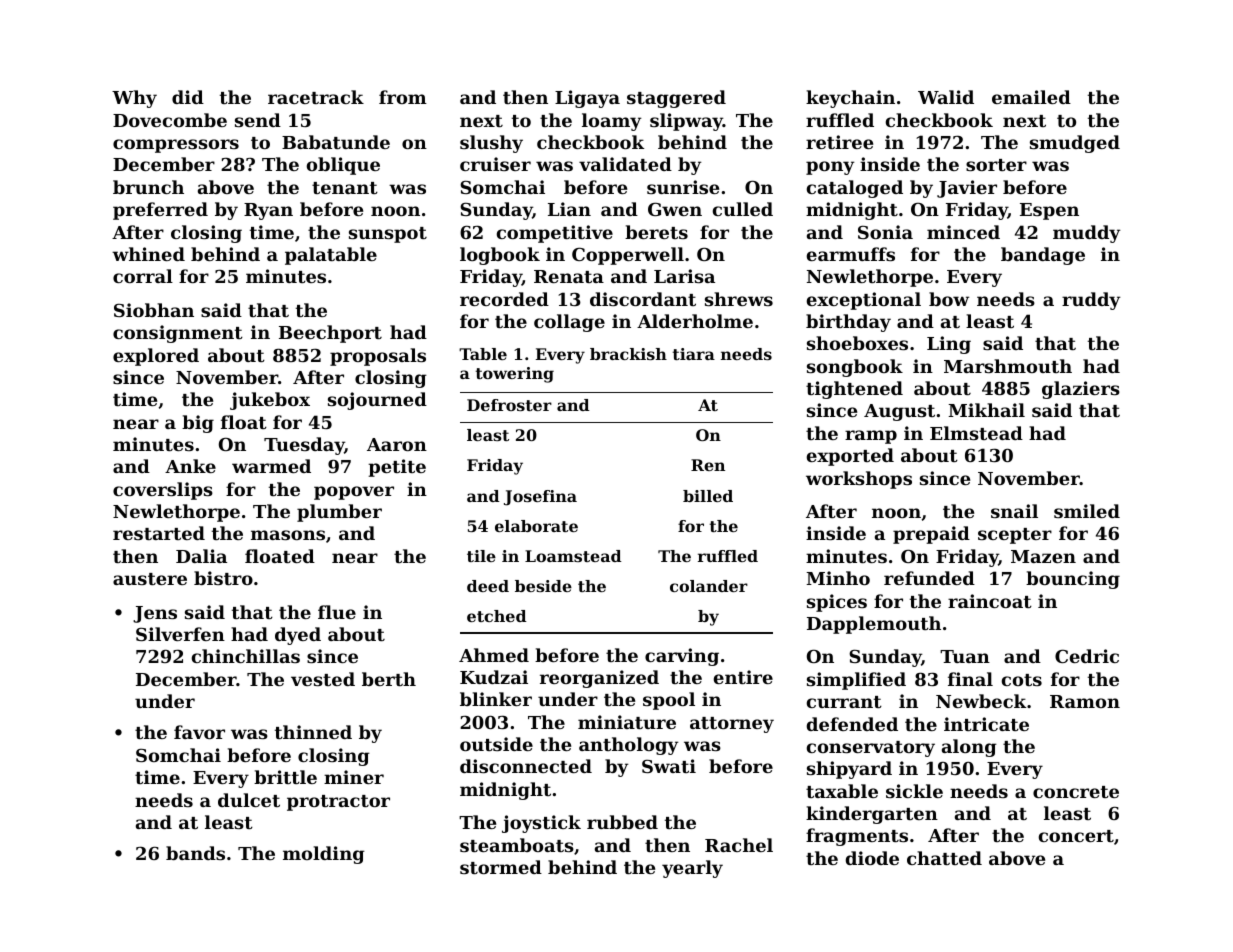 This document has height=952, width=1233. Describe the element at coordinates (692, 869) in the document. I see `yearly` at that location.
